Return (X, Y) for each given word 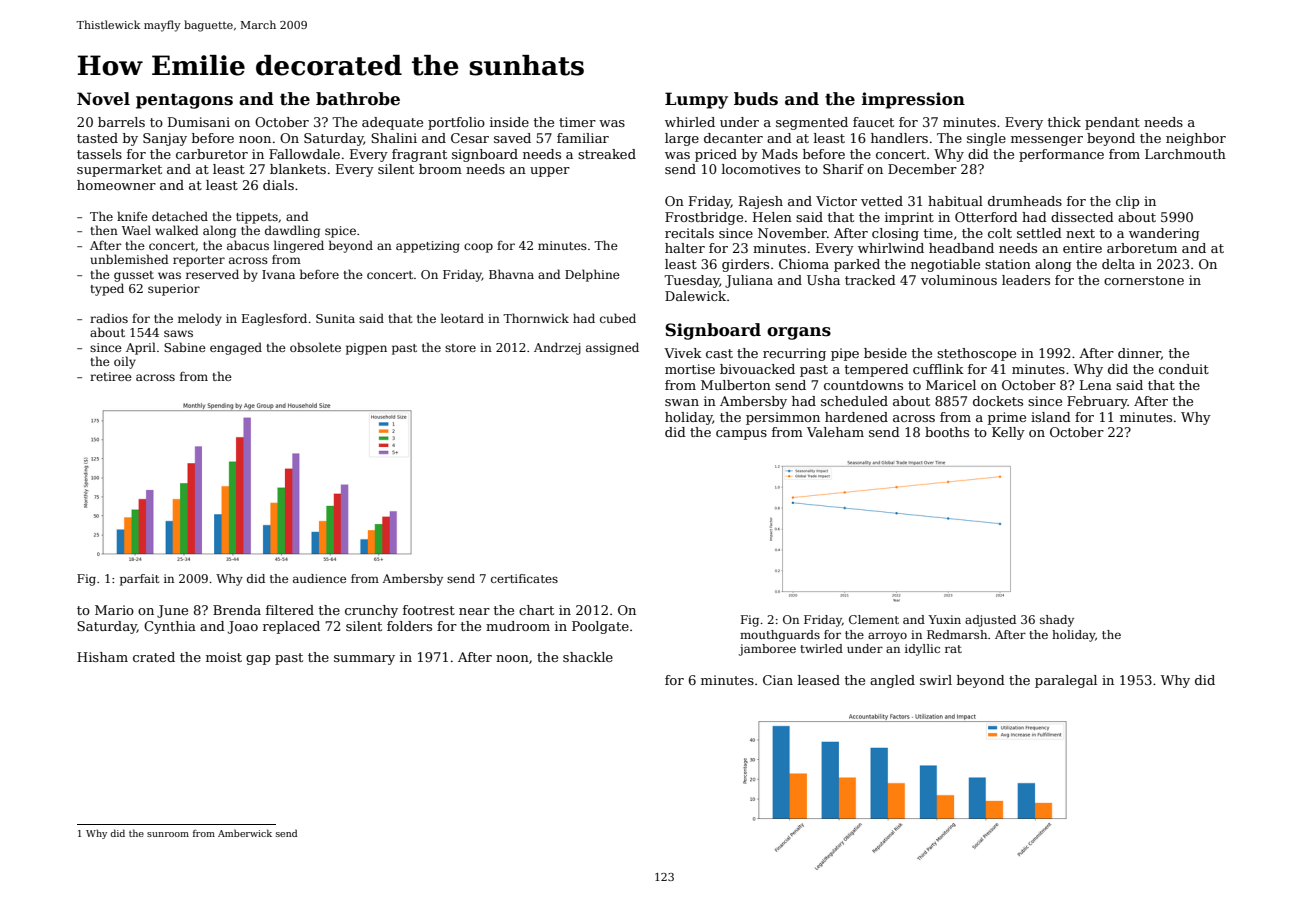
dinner (1139, 354)
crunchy (371, 611)
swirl (936, 680)
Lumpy (696, 100)
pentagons (184, 101)
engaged (236, 348)
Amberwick (245, 833)
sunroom (168, 834)
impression (913, 100)
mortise (690, 369)
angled (892, 681)
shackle (588, 657)
